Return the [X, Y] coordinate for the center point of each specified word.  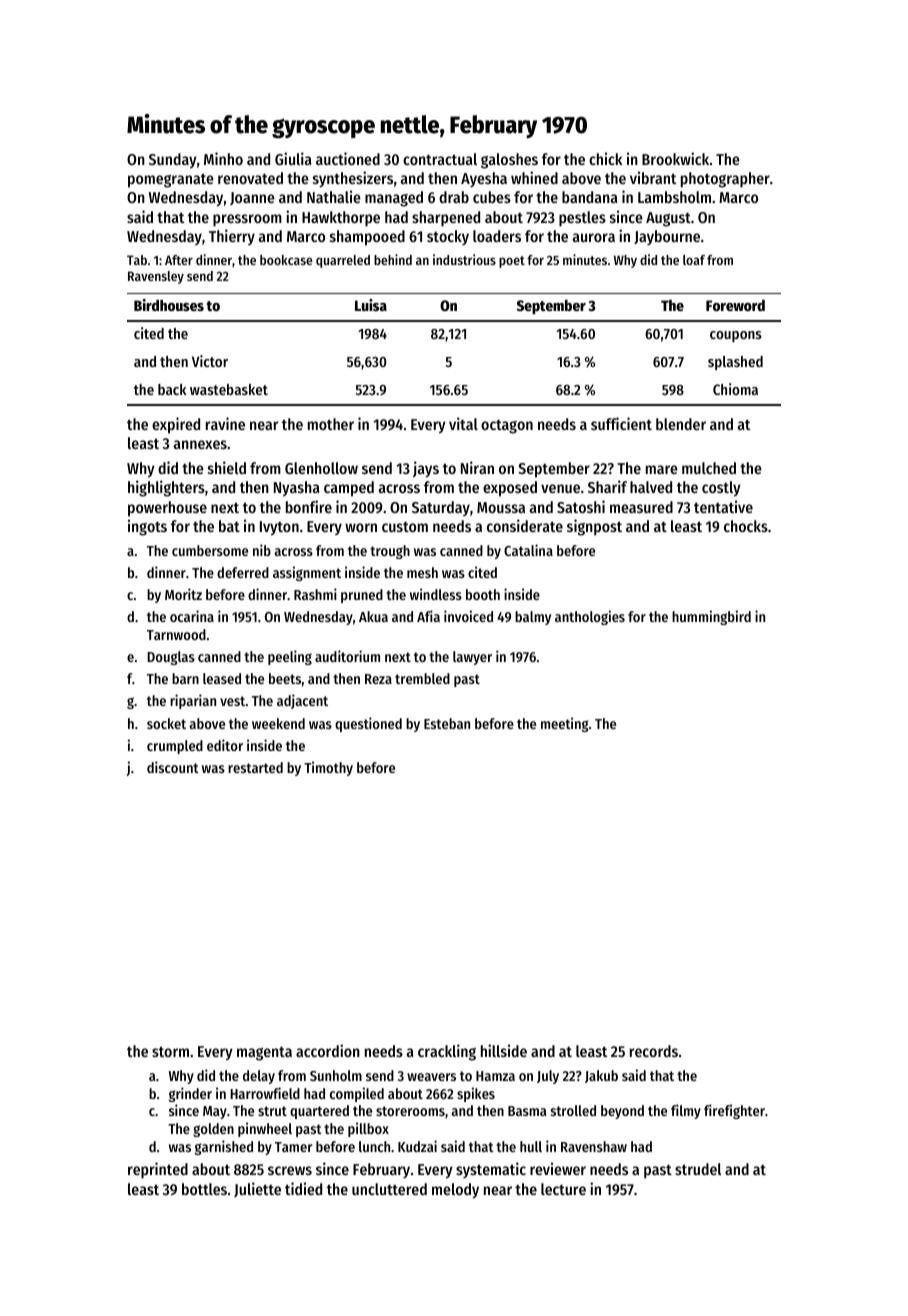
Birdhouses [169, 305]
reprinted [158, 1170]
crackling [447, 1052]
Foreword [735, 305]
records [654, 1051]
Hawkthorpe [341, 219]
